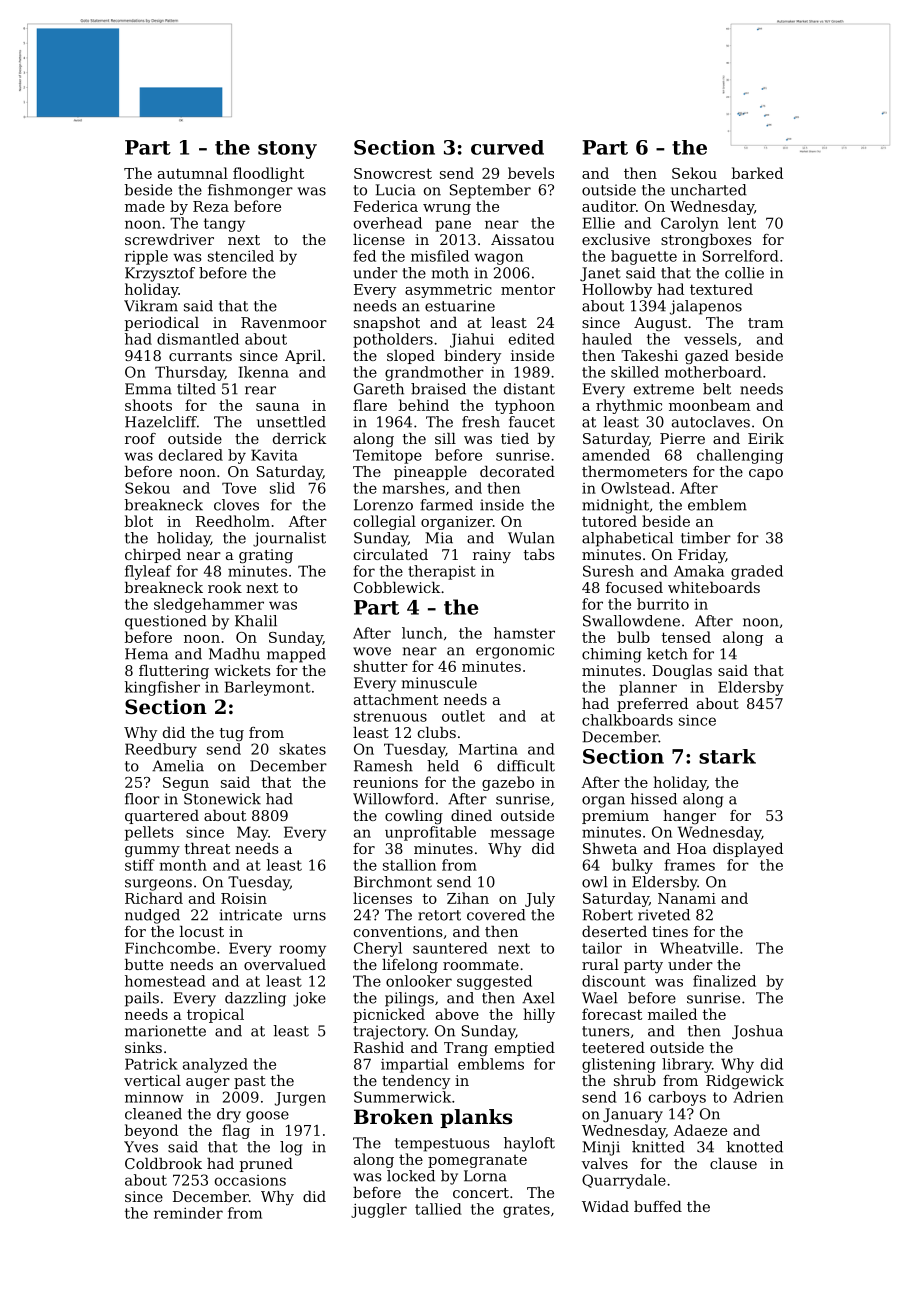 The height and width of the screenshot is (1316, 908). I want to click on mentor, so click(528, 289).
